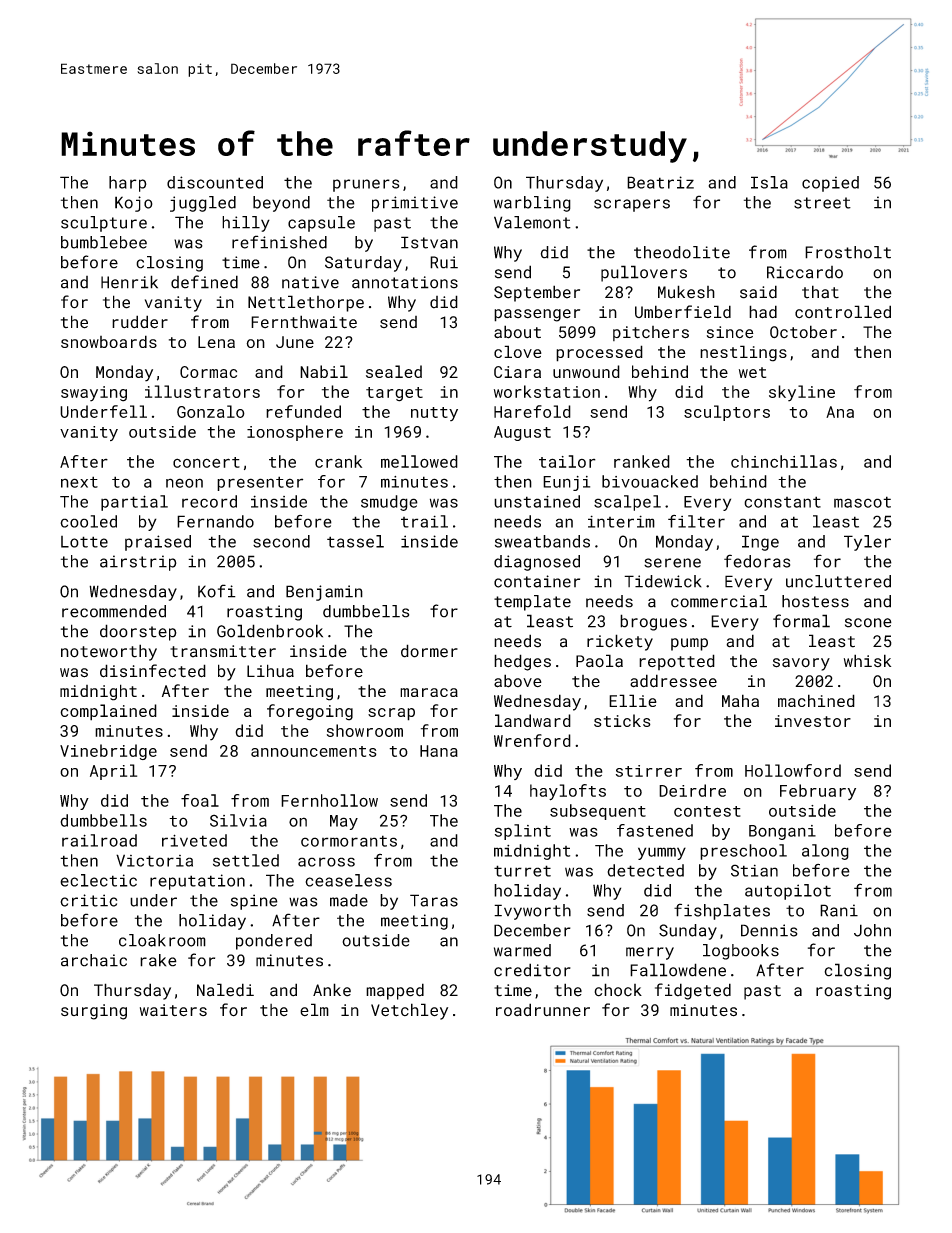 This page has height=1233, width=952. I want to click on surging, so click(94, 1012).
